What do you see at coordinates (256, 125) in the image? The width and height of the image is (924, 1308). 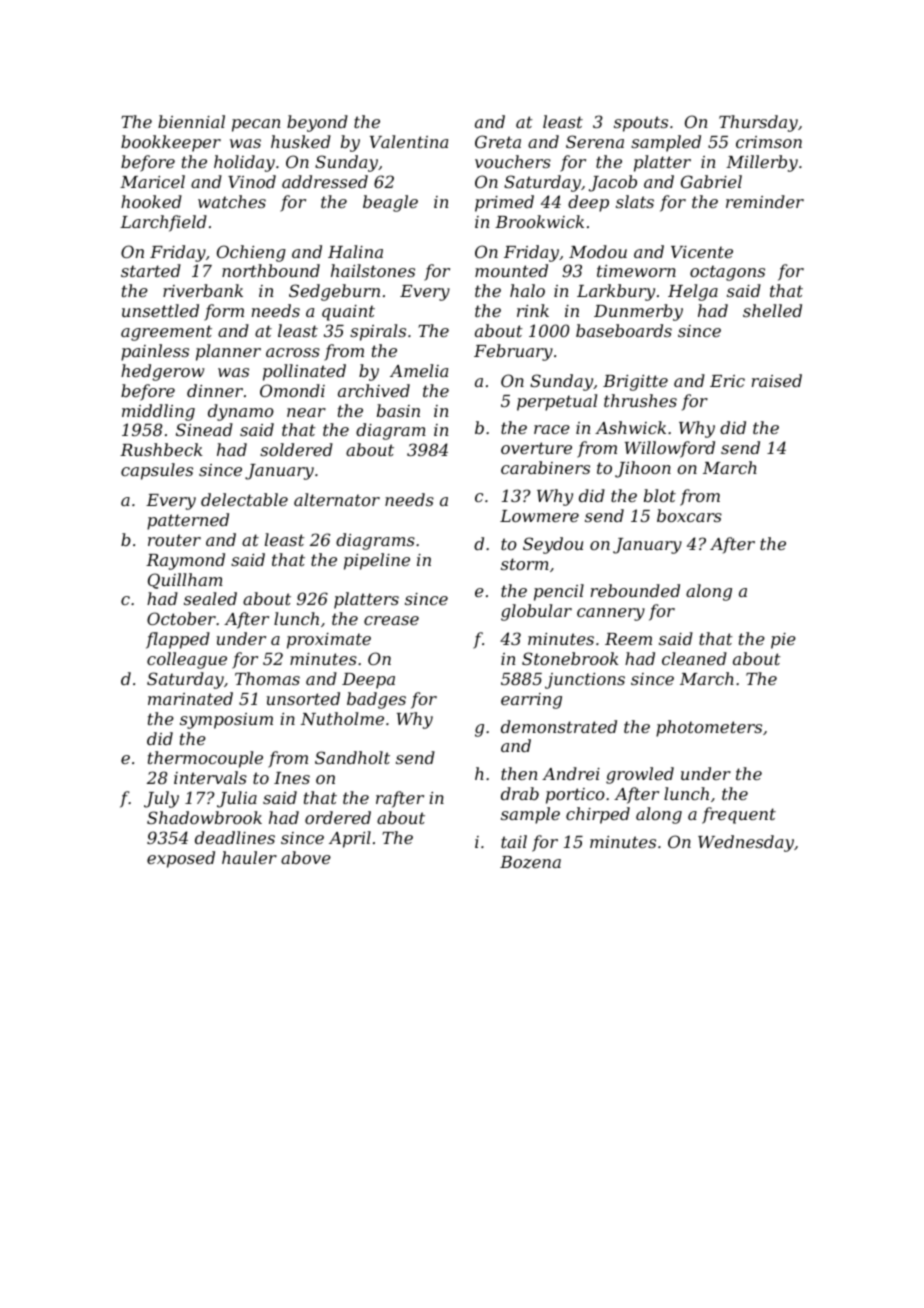 I see `pecan` at bounding box center [256, 125].
